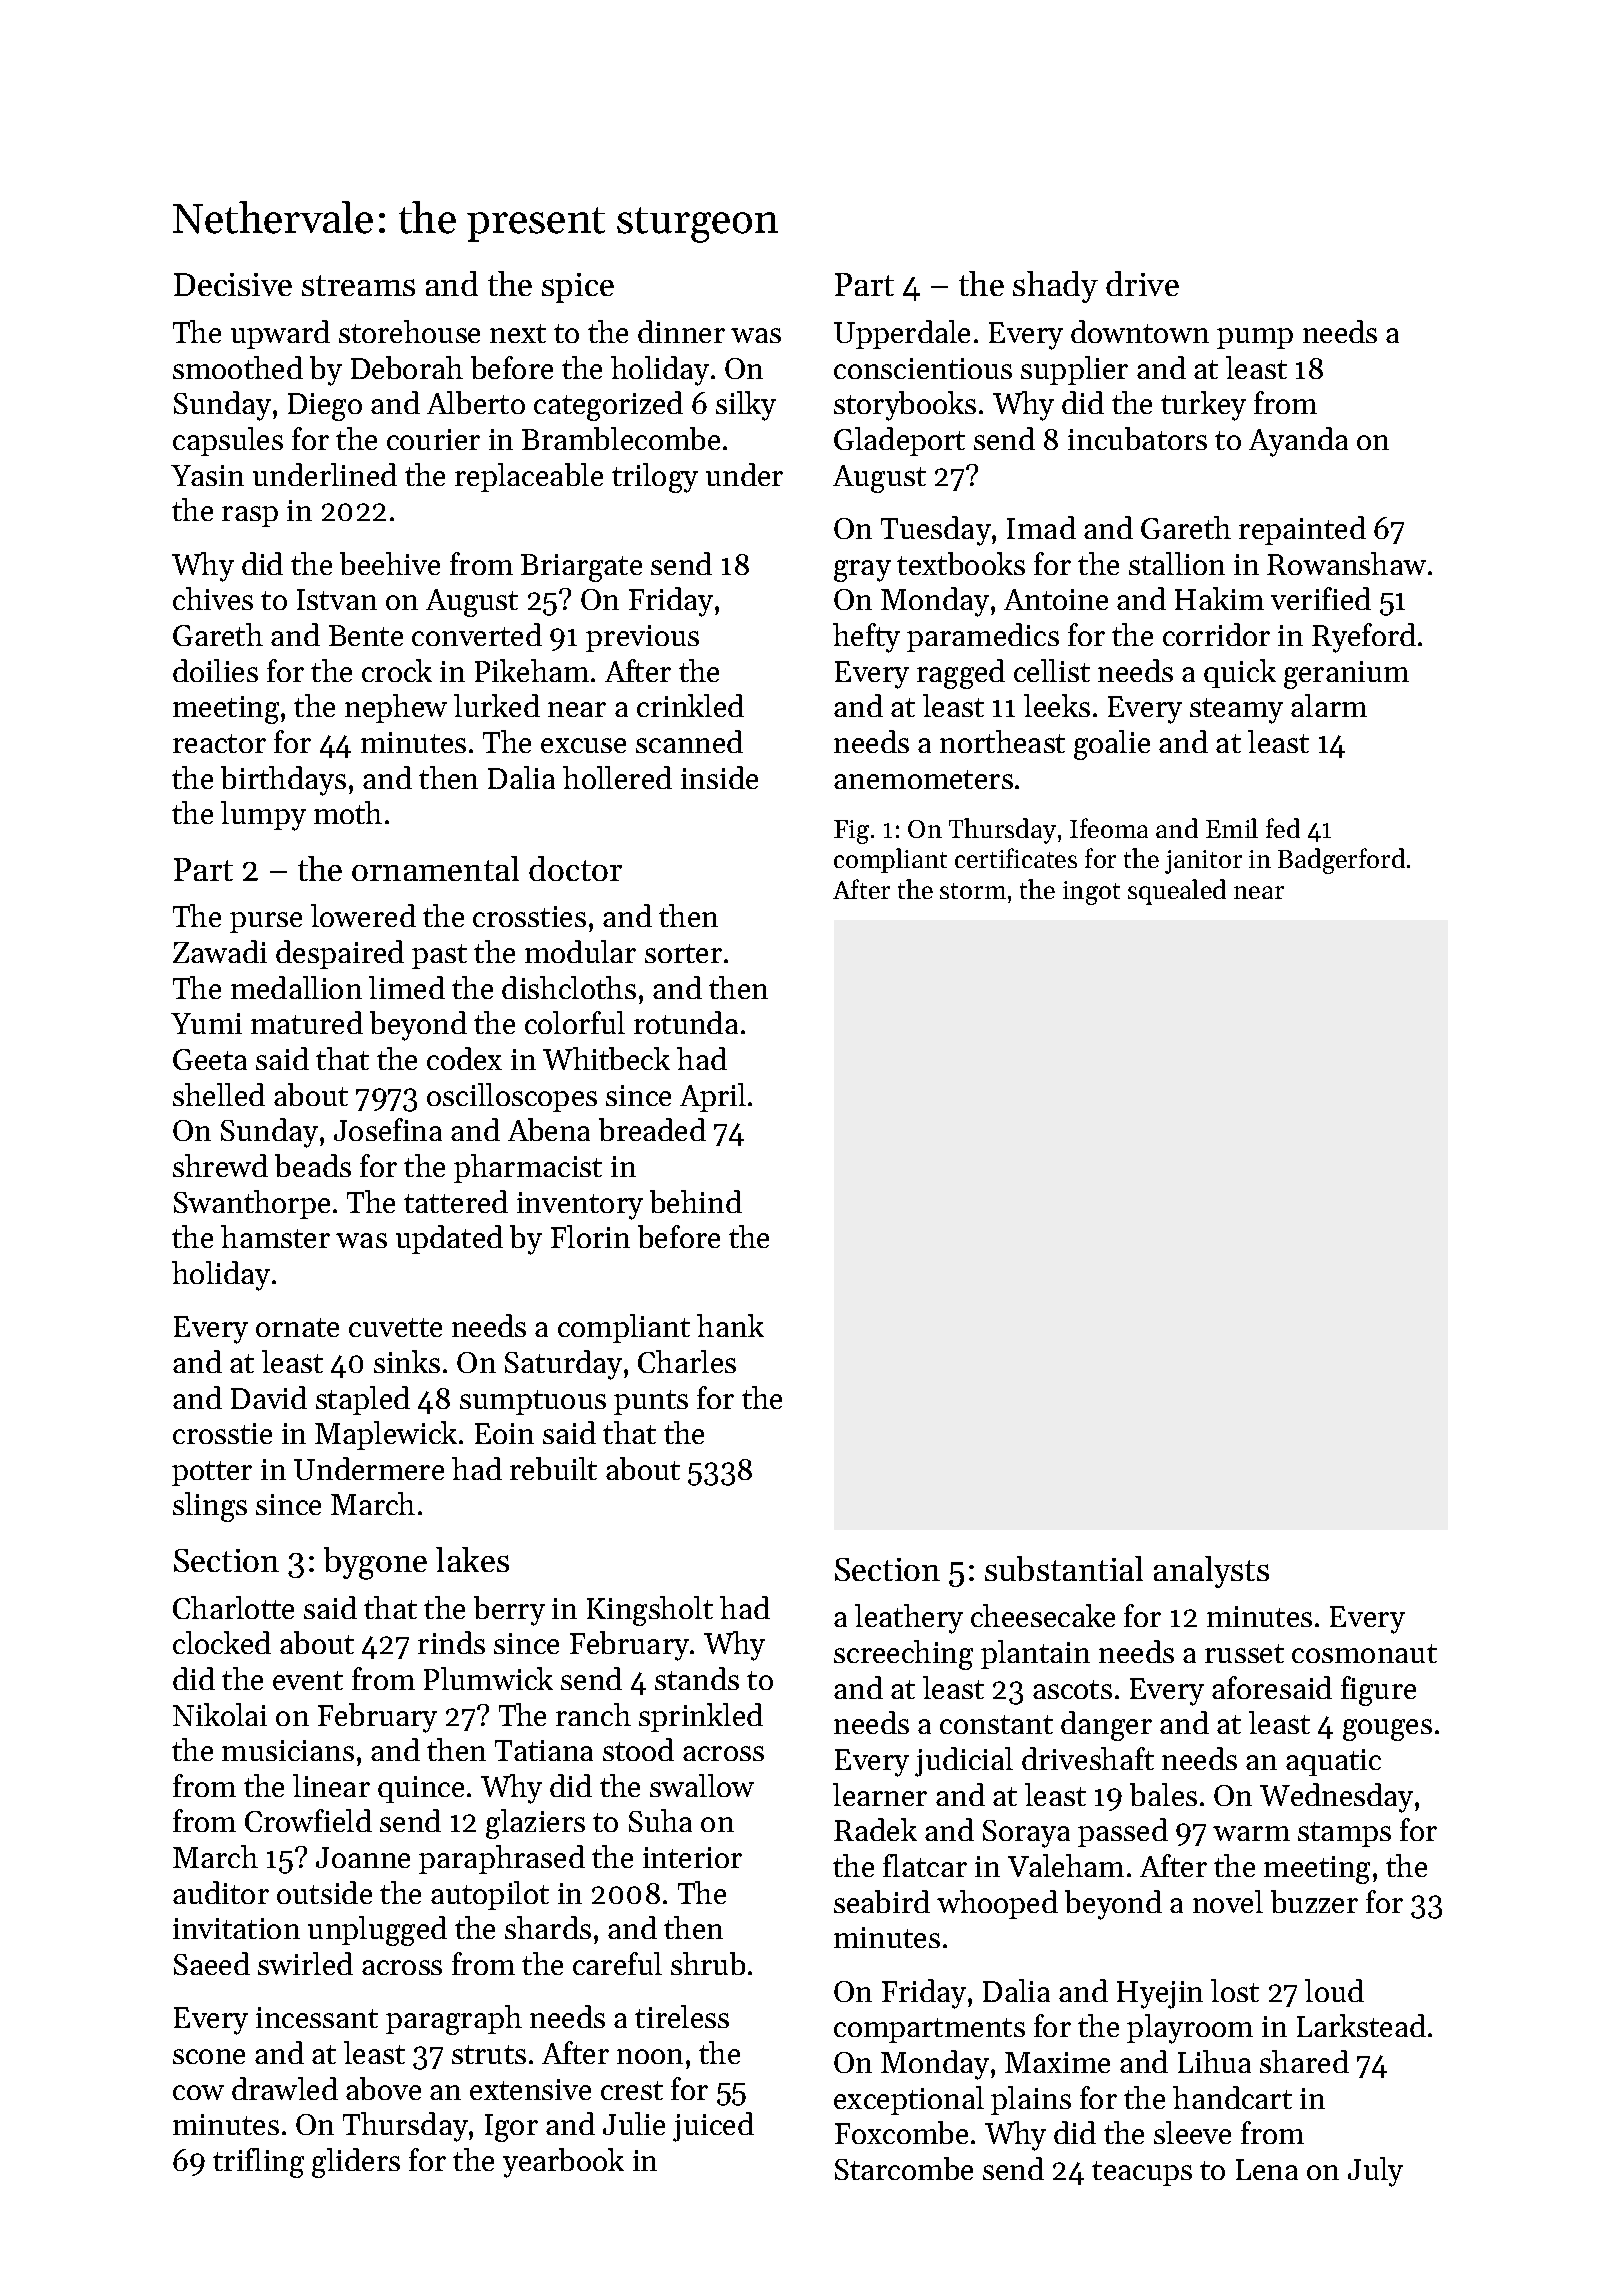 The width and height of the screenshot is (1620, 2292). What do you see at coordinates (1064, 1568) in the screenshot?
I see `substantial` at bounding box center [1064, 1568].
